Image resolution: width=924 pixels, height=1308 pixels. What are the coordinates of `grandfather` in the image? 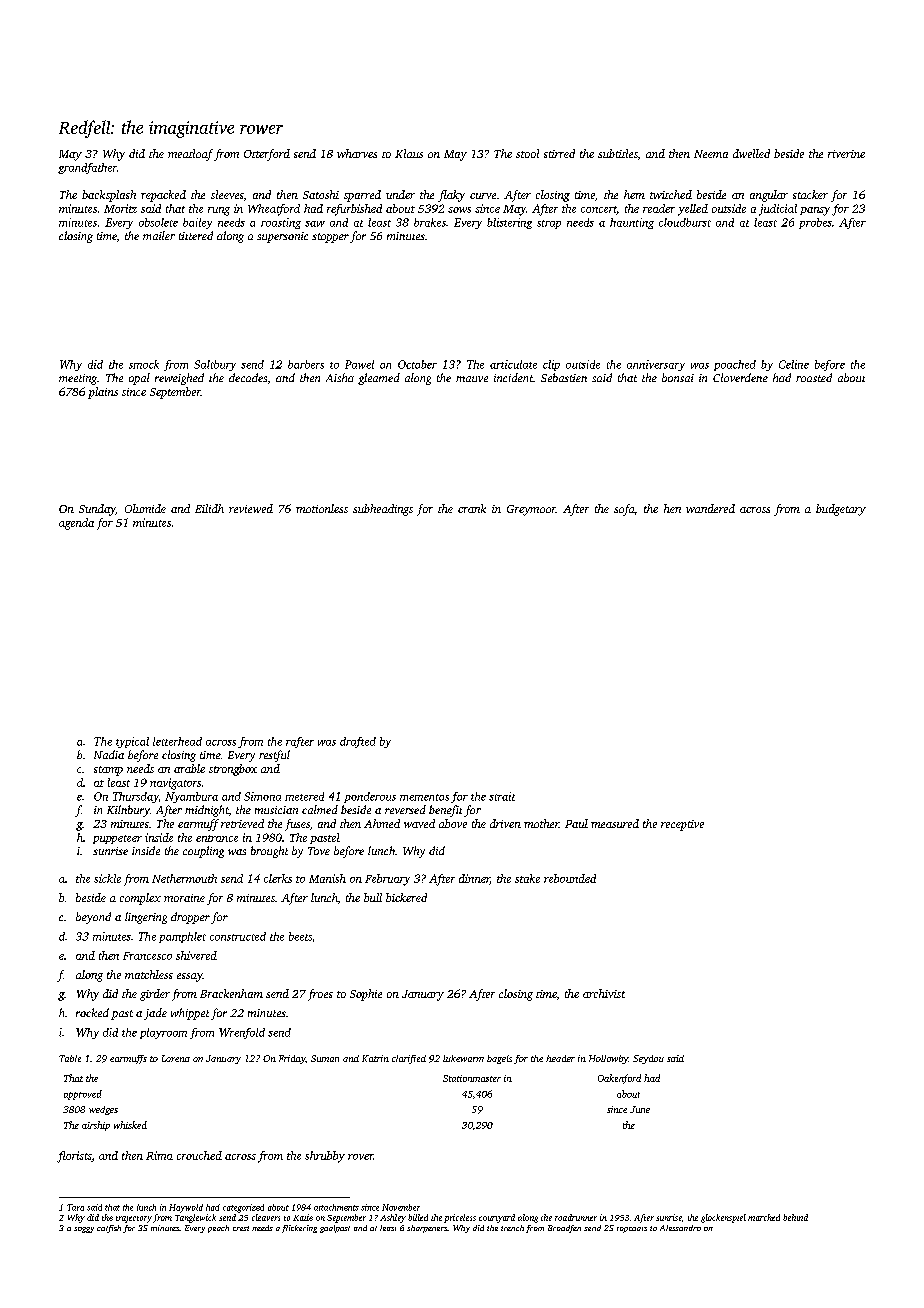 It's located at (87, 168).
